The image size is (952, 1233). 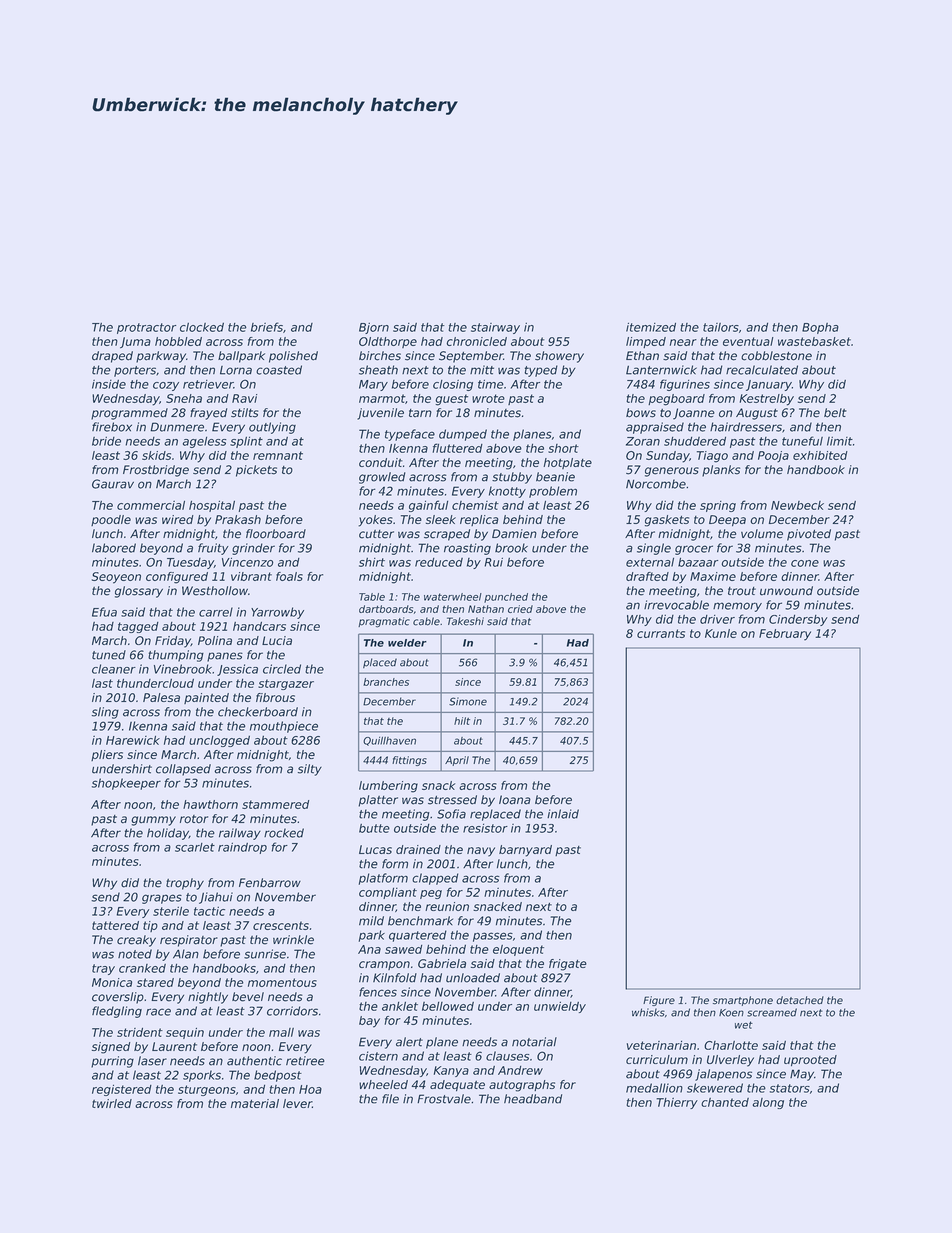 I want to click on hilt, so click(x=462, y=721).
